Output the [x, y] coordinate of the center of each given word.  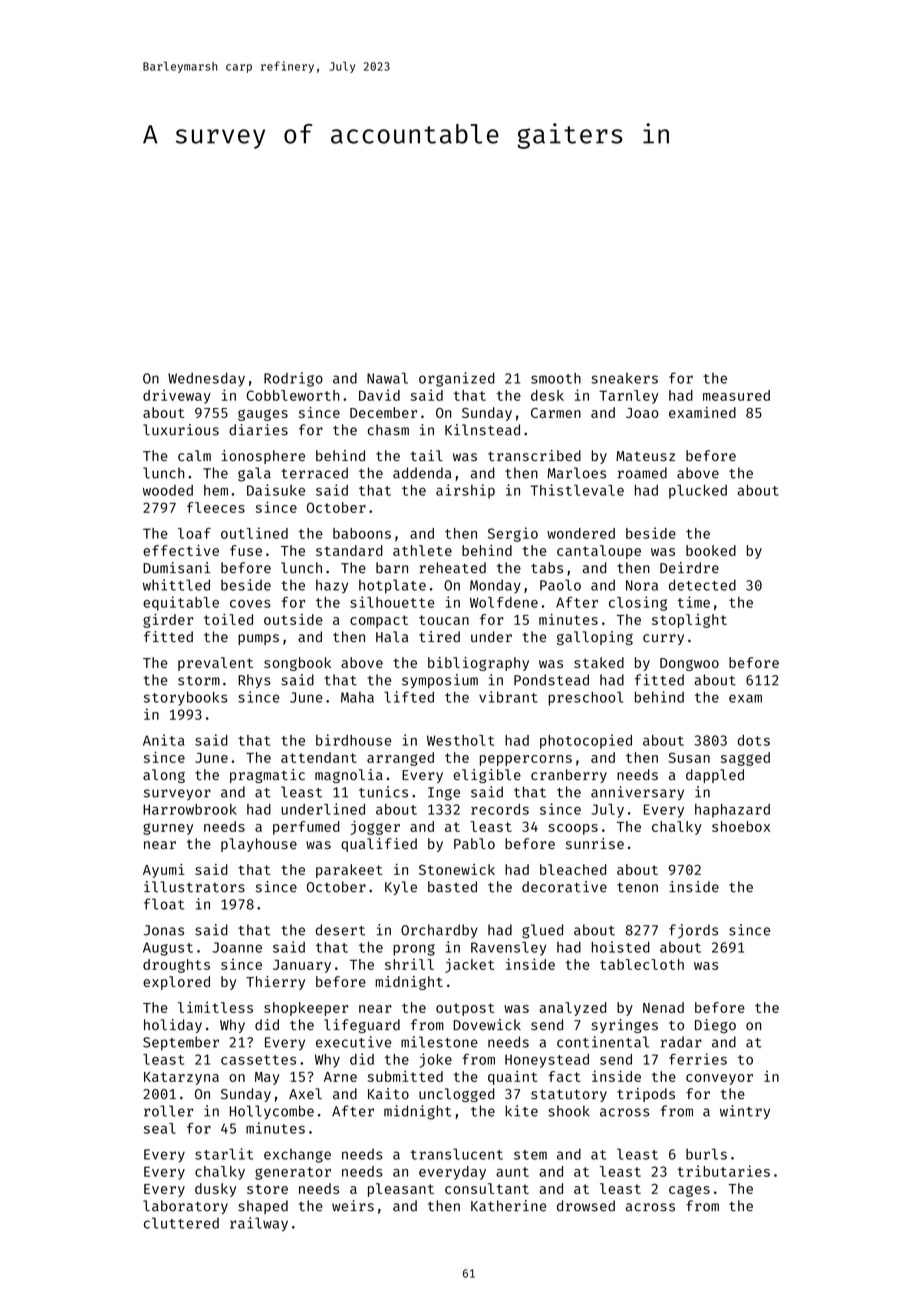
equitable [181, 603]
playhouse [259, 845]
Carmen [556, 413]
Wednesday [206, 379]
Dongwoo [689, 664]
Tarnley [628, 397]
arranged [400, 759]
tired [439, 637]
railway [259, 1224]
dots [753, 740]
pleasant [401, 1190]
